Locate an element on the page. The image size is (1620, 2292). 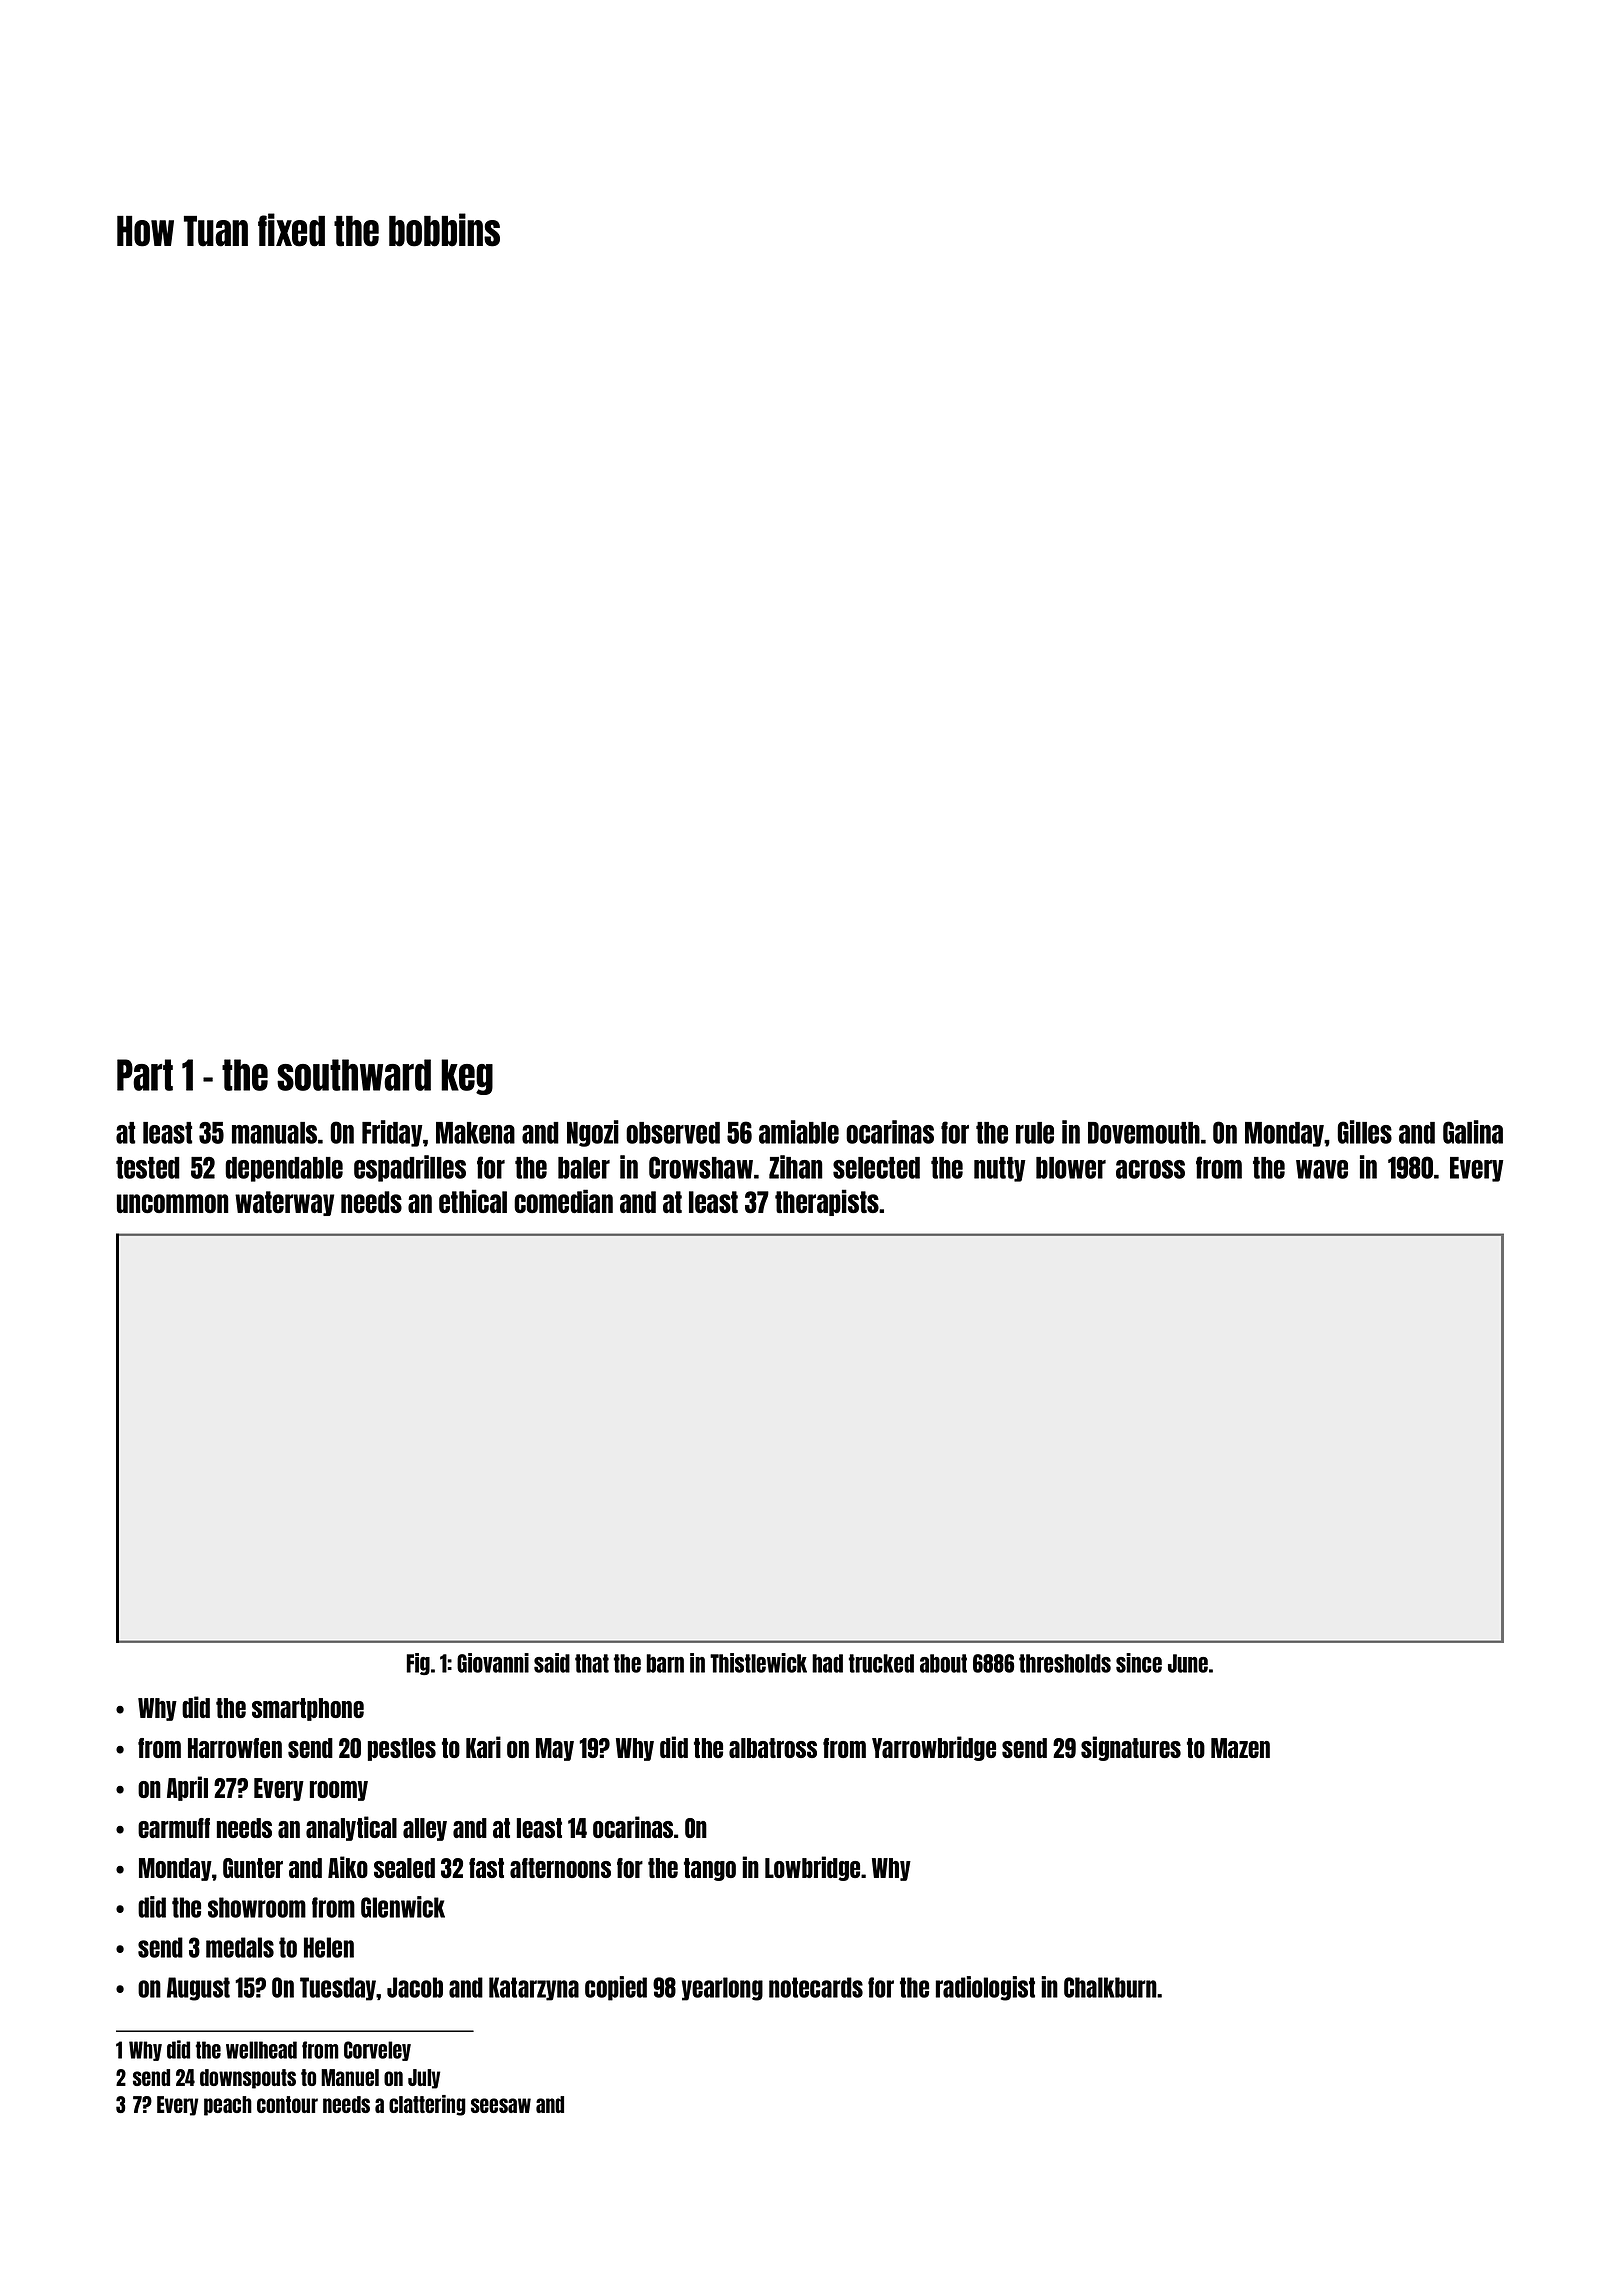
August is located at coordinates (198, 1989).
